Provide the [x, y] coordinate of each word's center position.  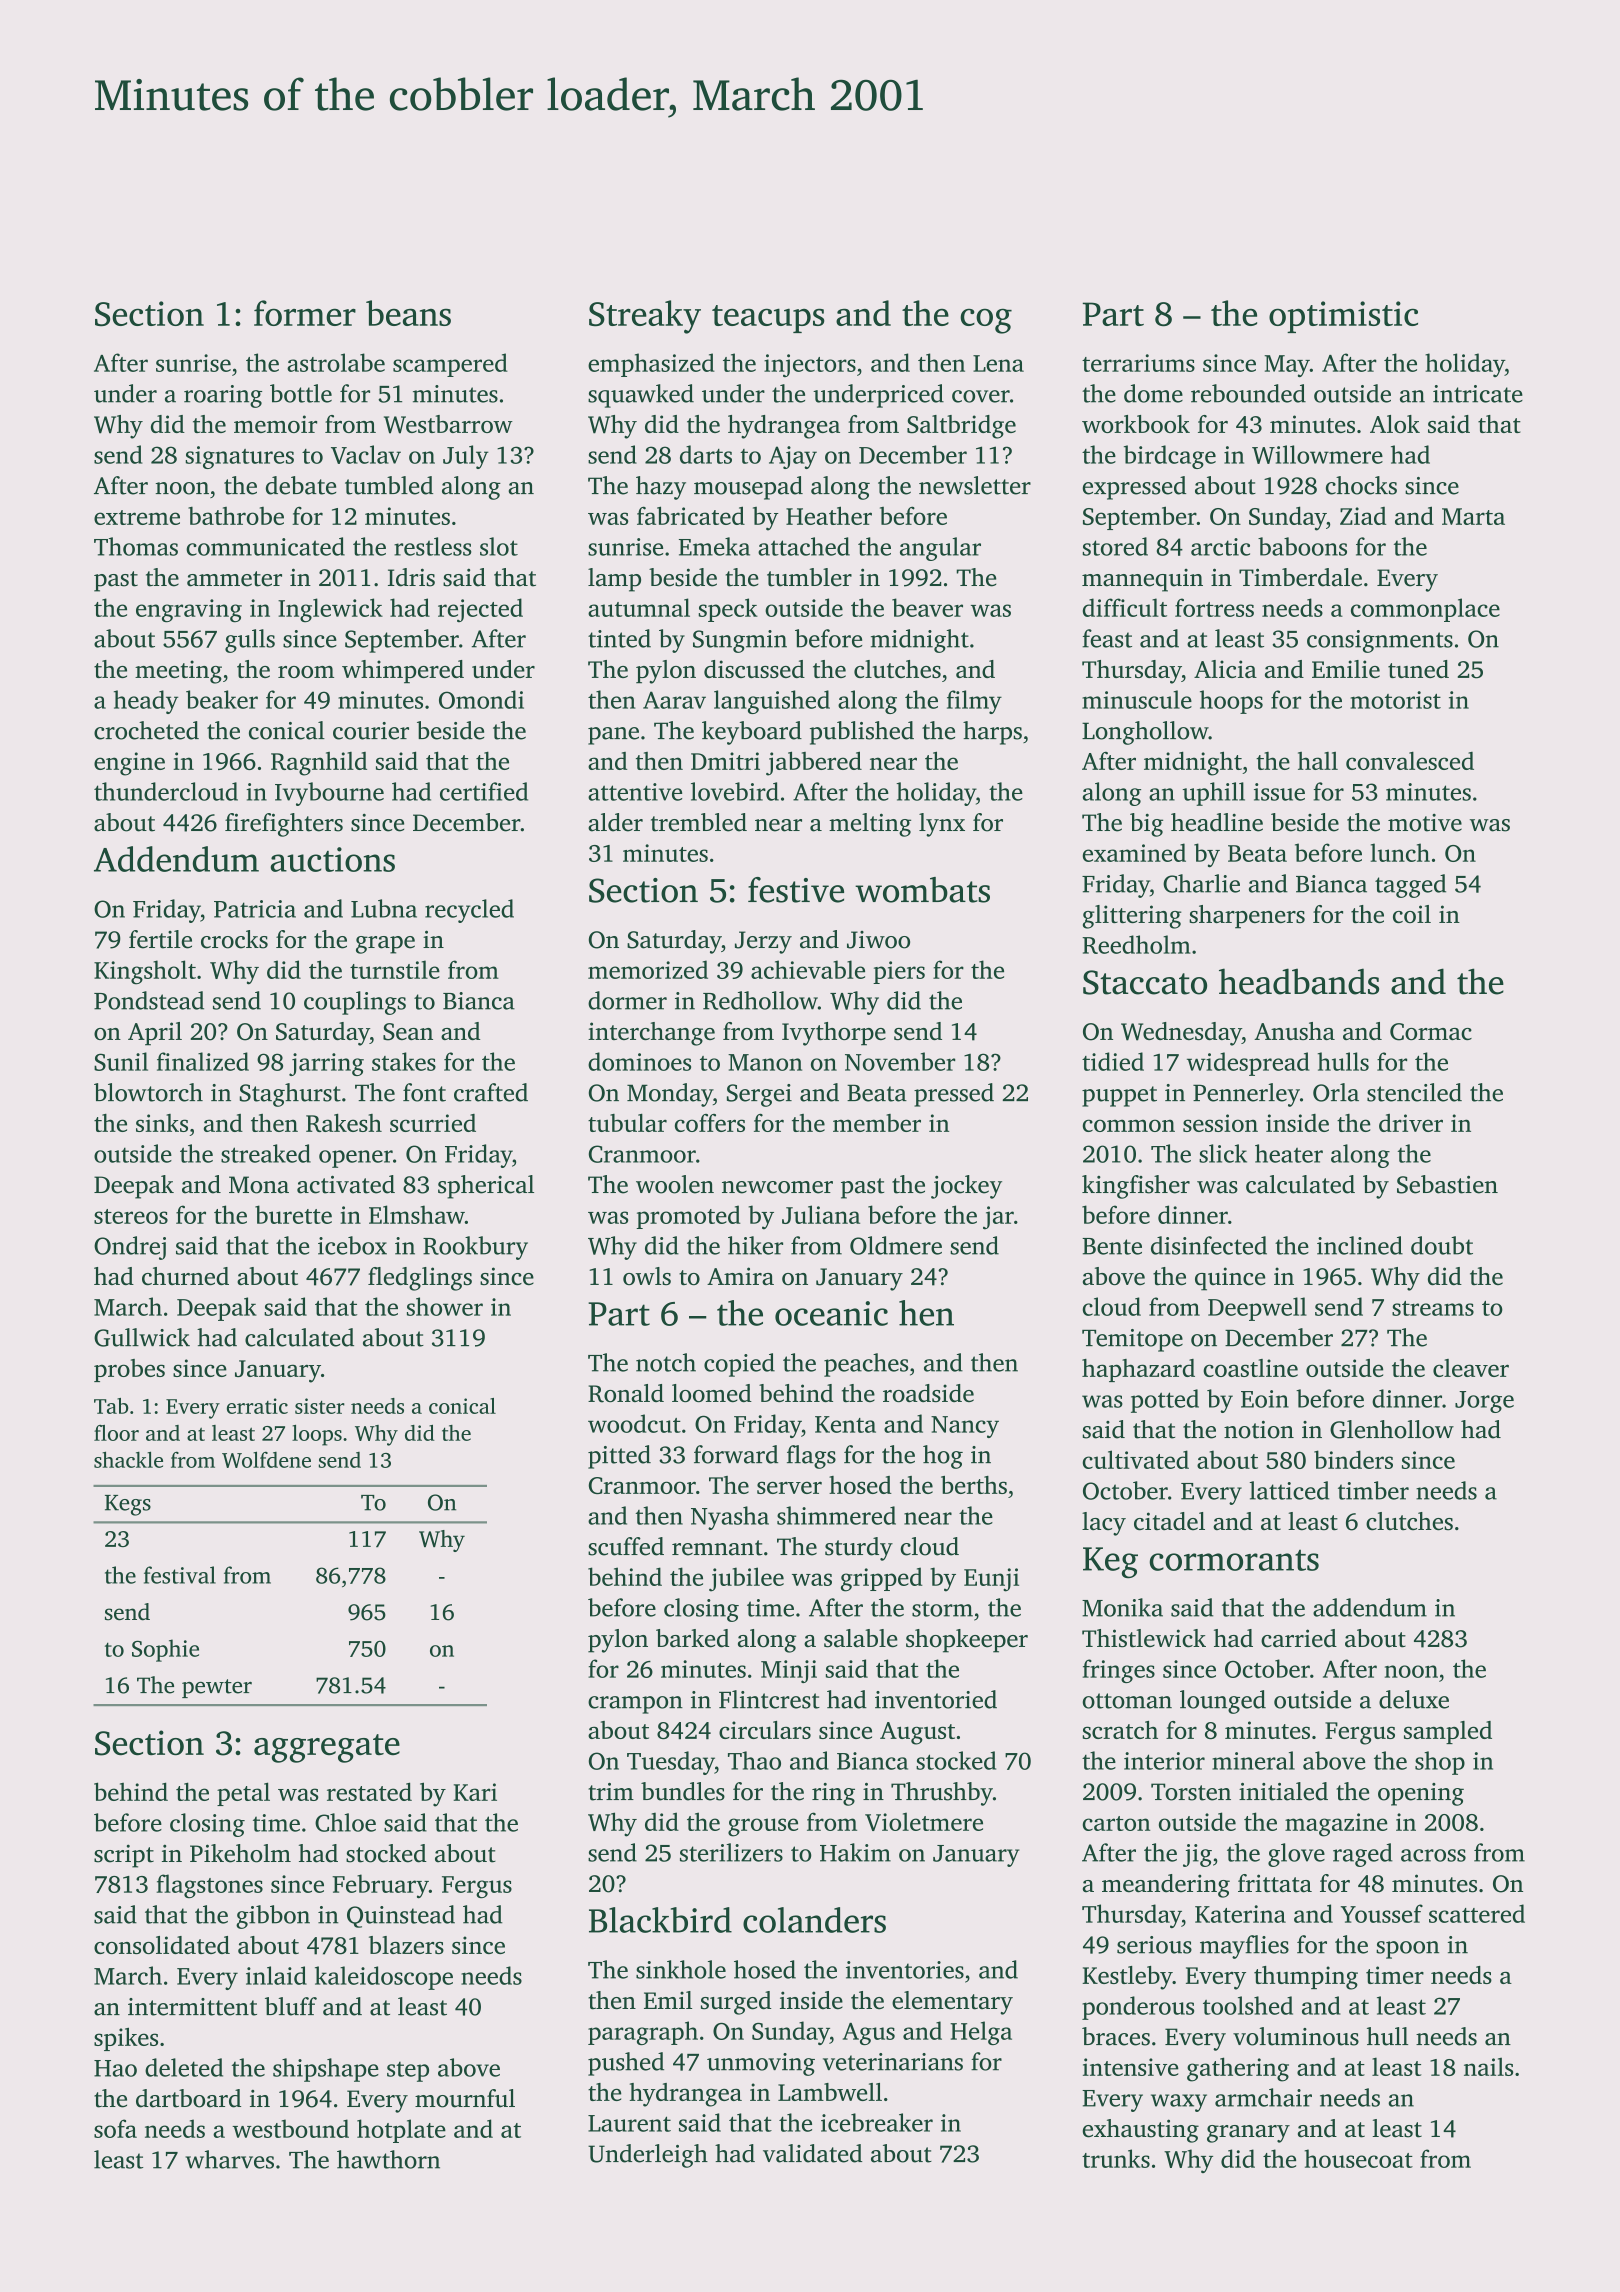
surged [736, 2003]
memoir [275, 424]
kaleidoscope [384, 1978]
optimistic [1343, 317]
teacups [768, 319]
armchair [1263, 2097]
